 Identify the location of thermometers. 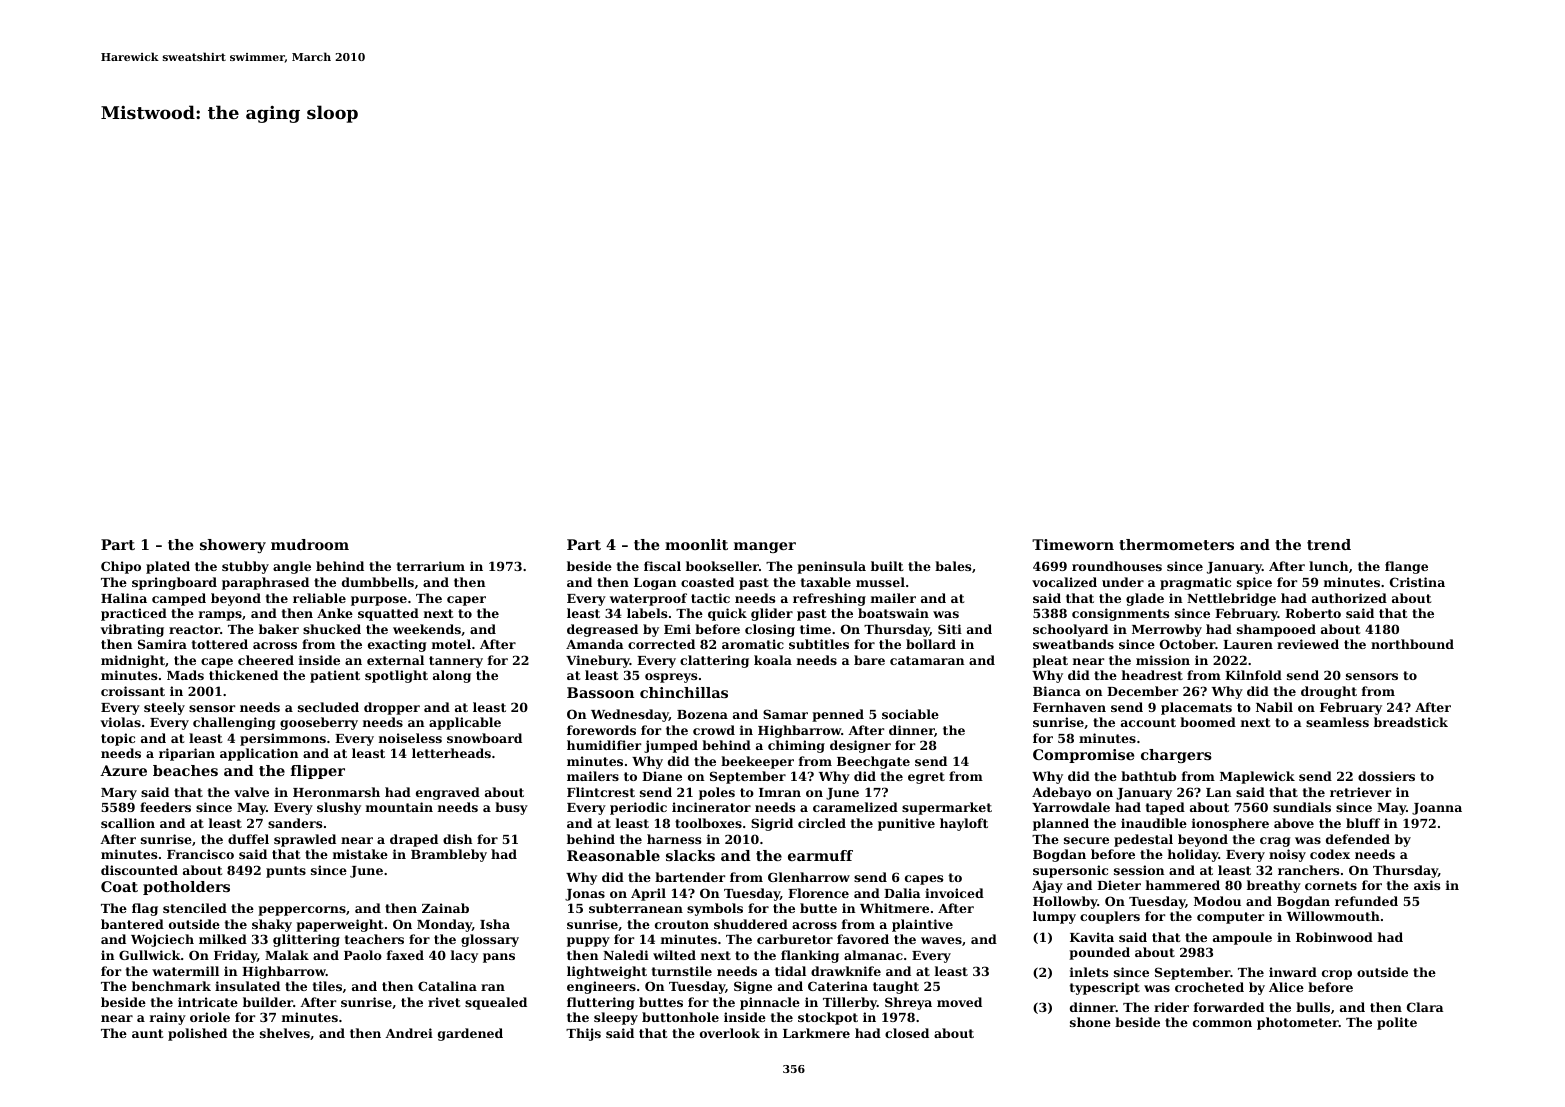
(1176, 544).
